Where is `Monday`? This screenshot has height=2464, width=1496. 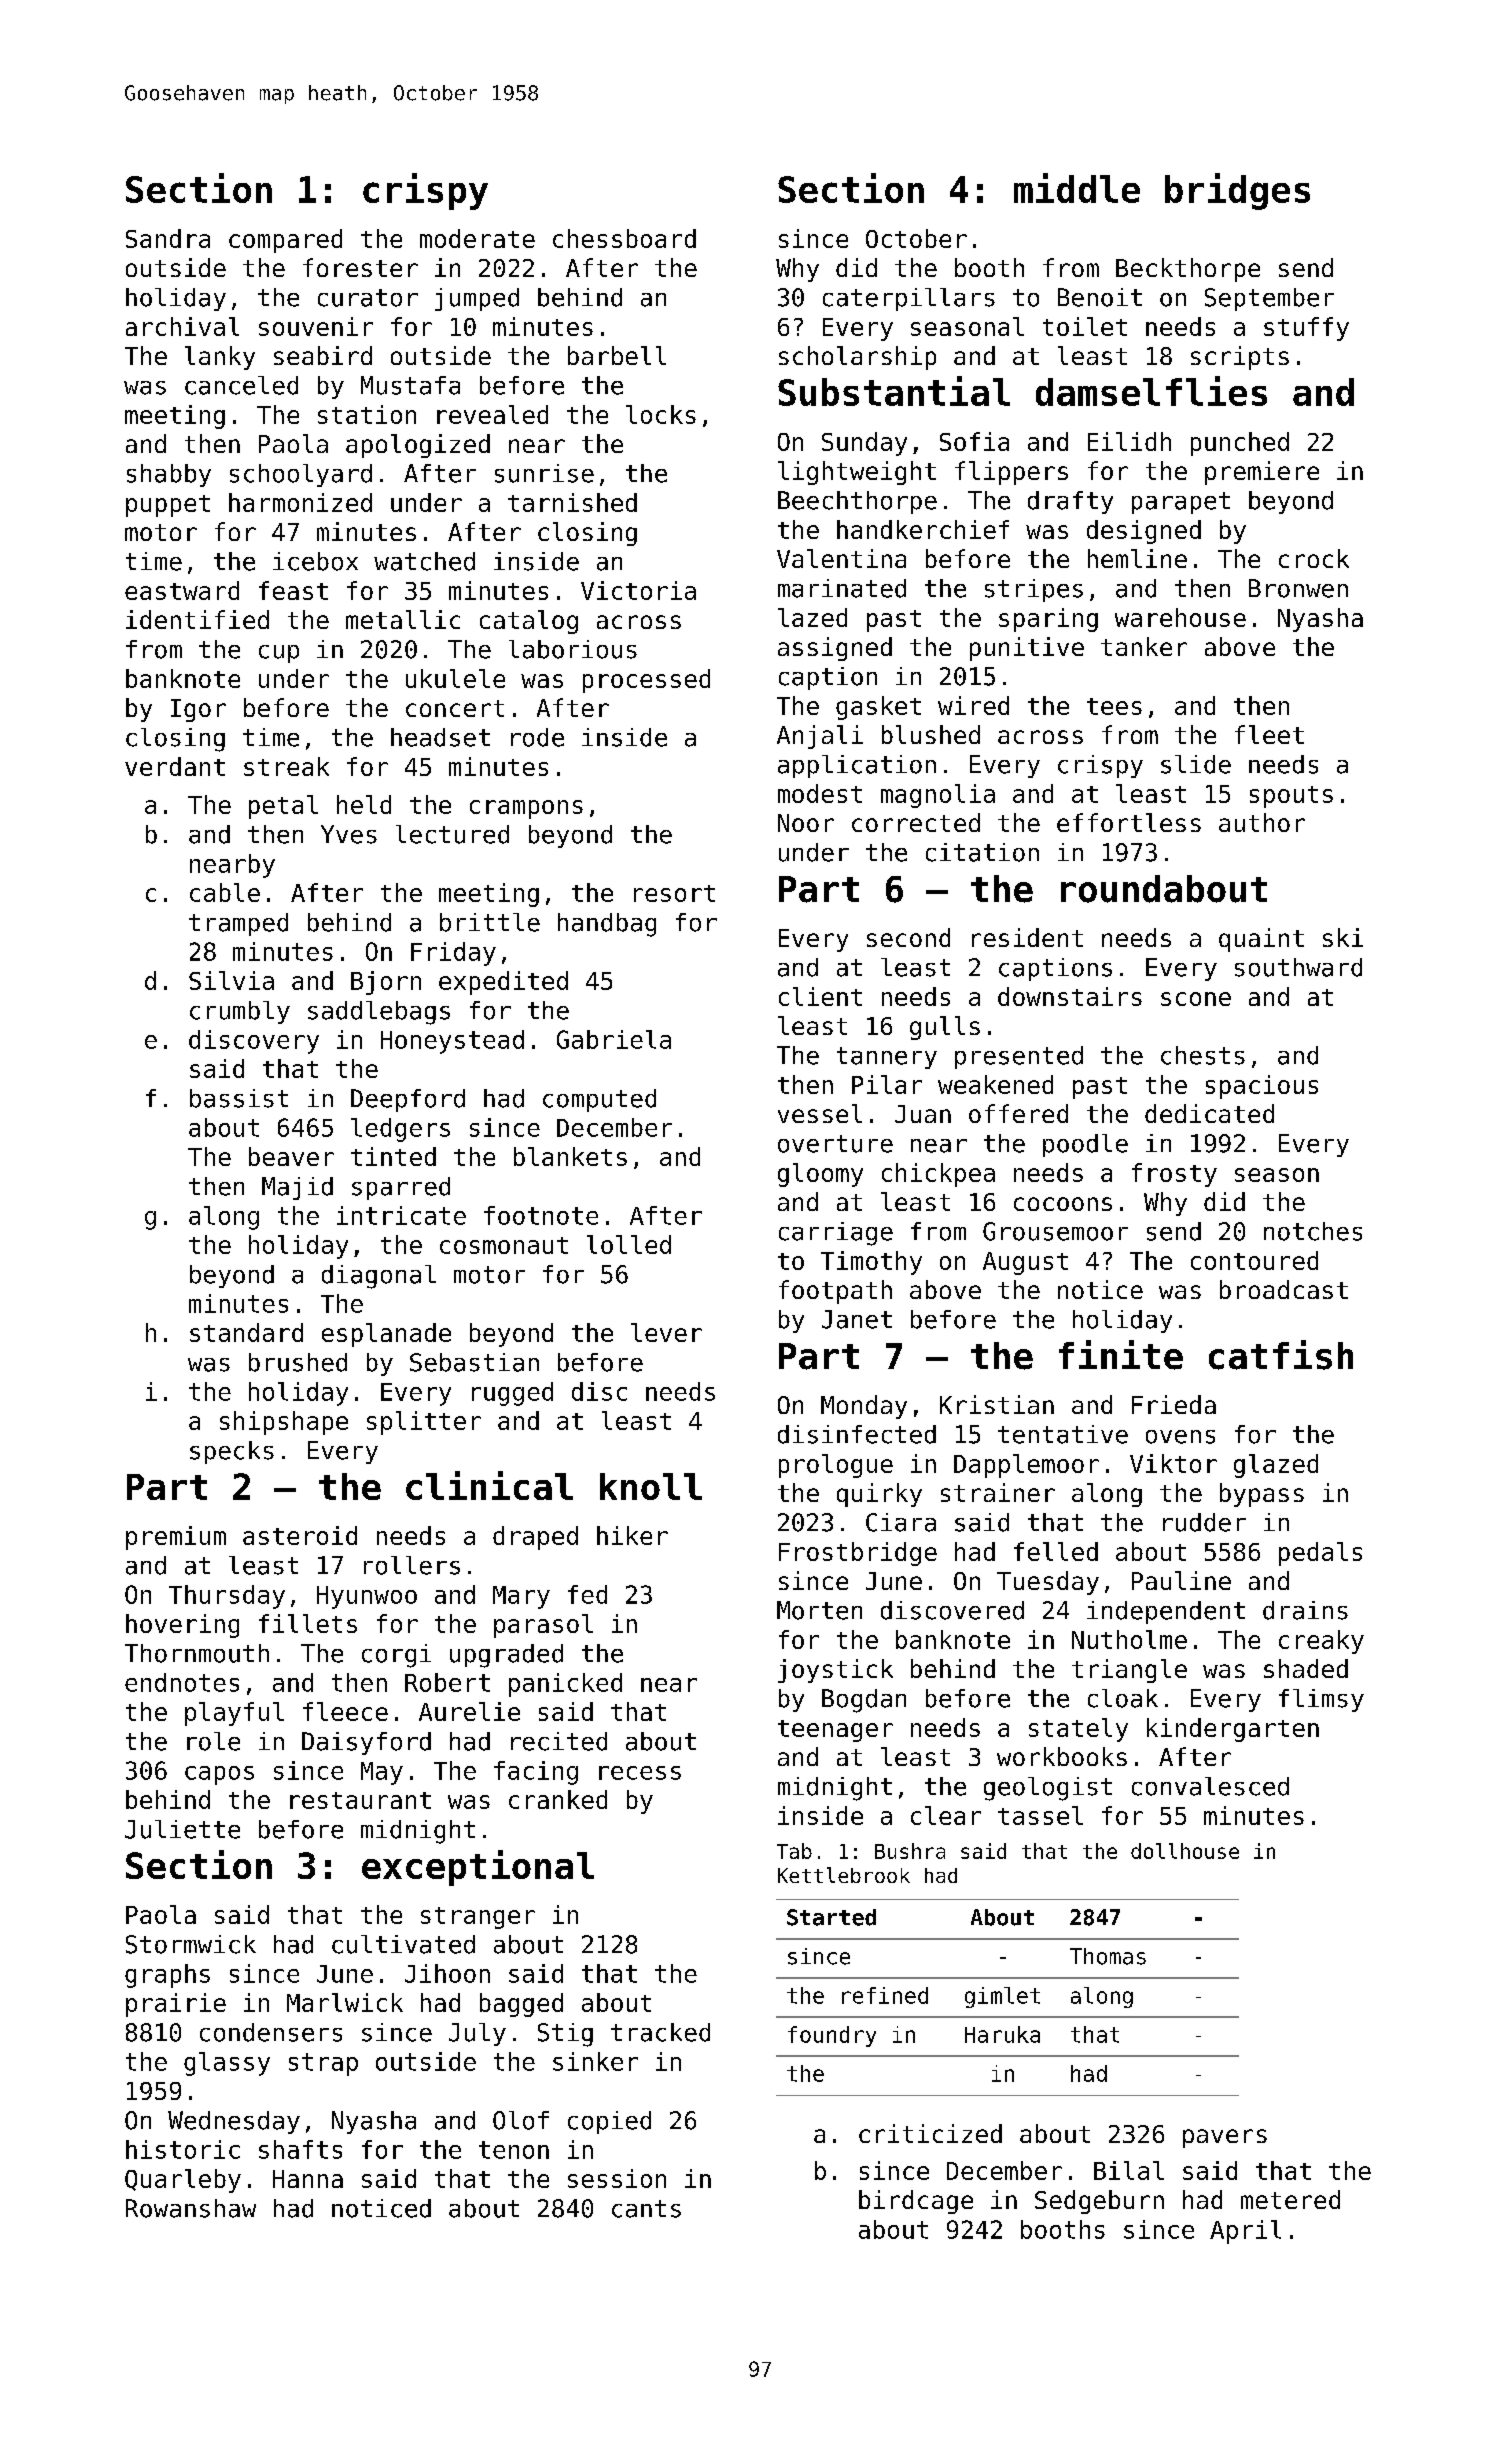
Monday is located at coordinates (864, 1407).
